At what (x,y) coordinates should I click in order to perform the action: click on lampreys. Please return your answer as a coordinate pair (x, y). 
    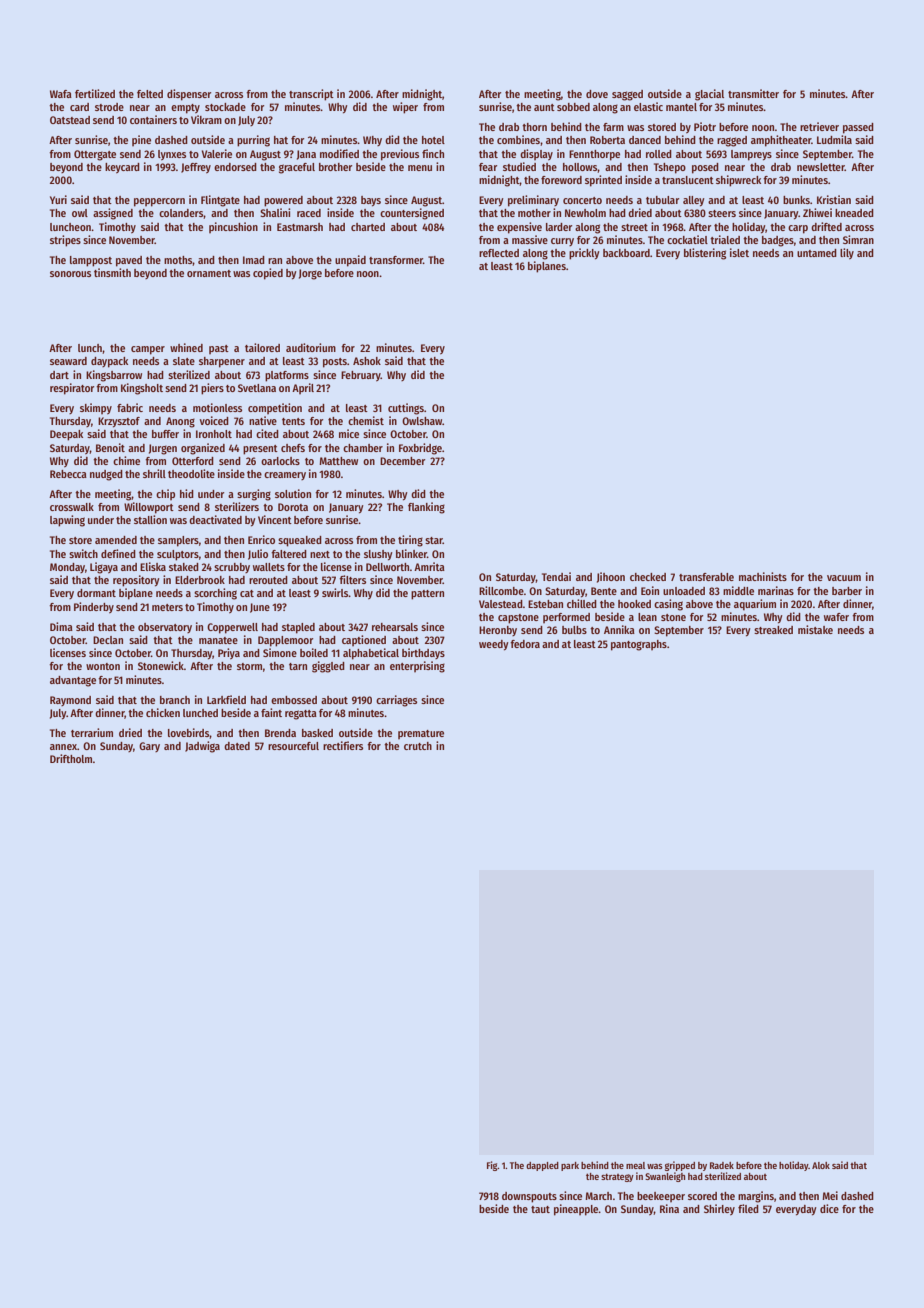
    Looking at the image, I should click on (751, 155).
